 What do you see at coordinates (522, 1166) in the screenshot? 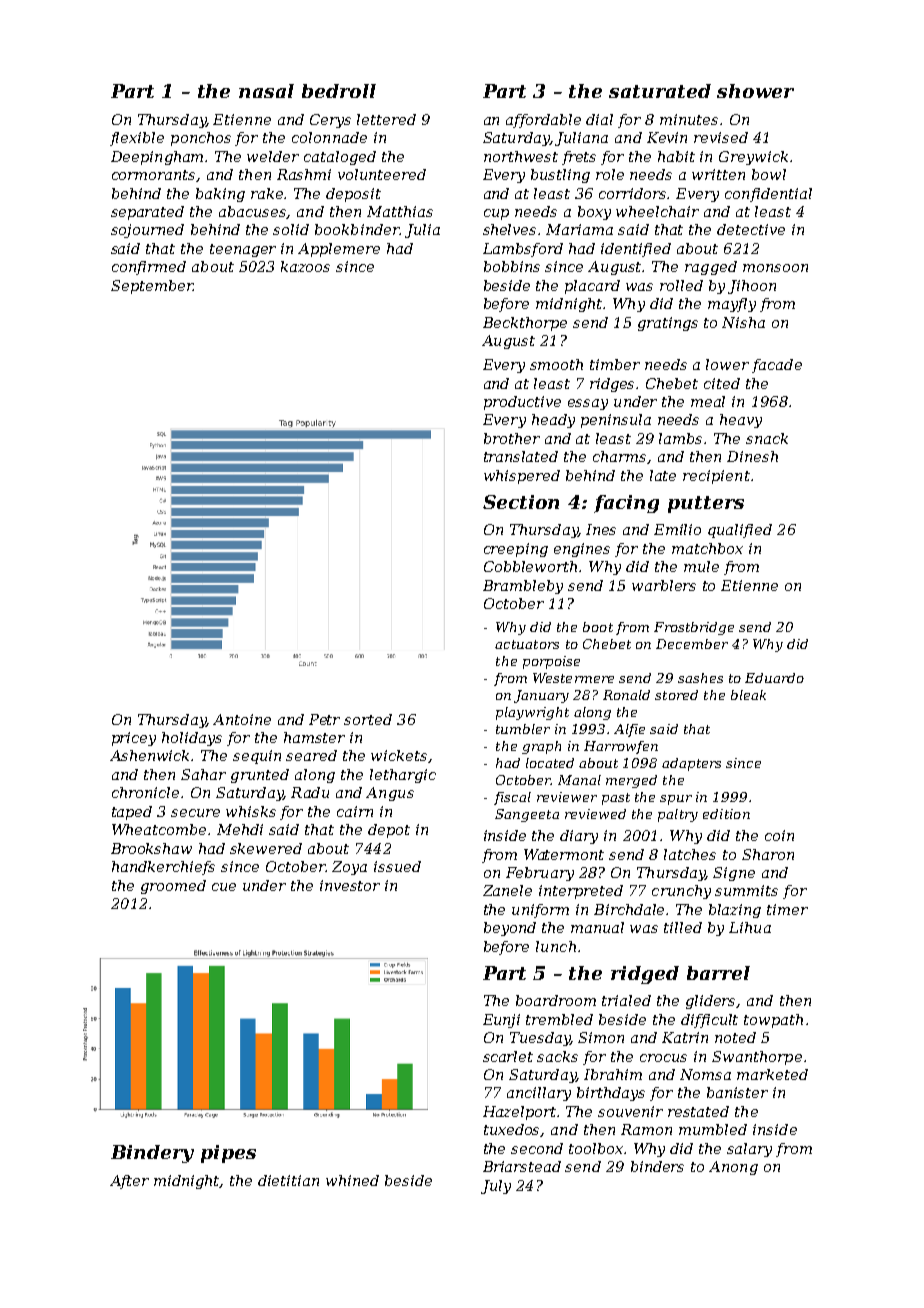
I see `Briarstead` at bounding box center [522, 1166].
